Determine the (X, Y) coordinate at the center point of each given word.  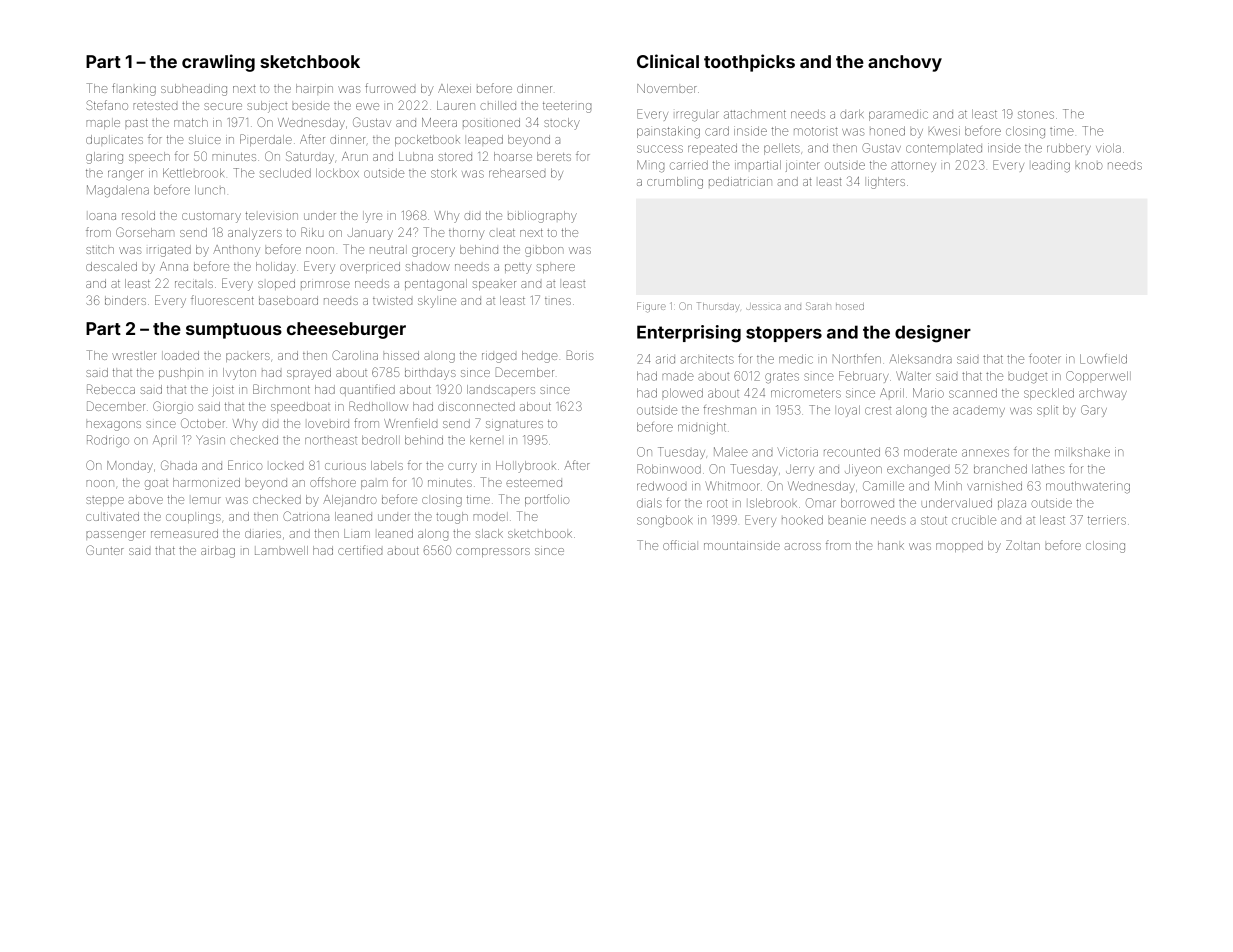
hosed (850, 306)
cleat (502, 233)
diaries (263, 533)
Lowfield (1103, 359)
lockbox (337, 173)
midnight (702, 428)
